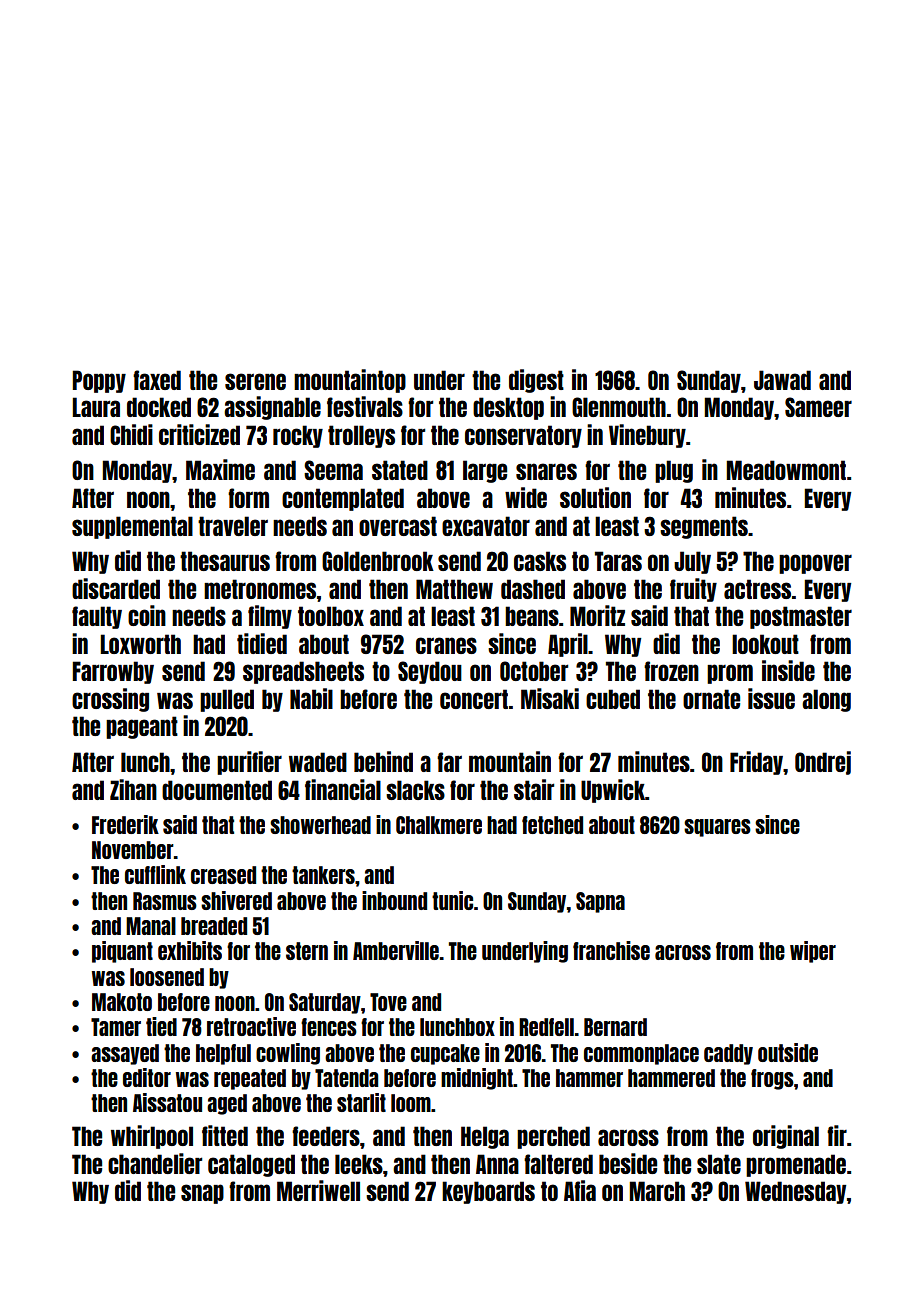 Image resolution: width=924 pixels, height=1311 pixels. What do you see at coordinates (611, 950) in the screenshot?
I see `franchise` at bounding box center [611, 950].
